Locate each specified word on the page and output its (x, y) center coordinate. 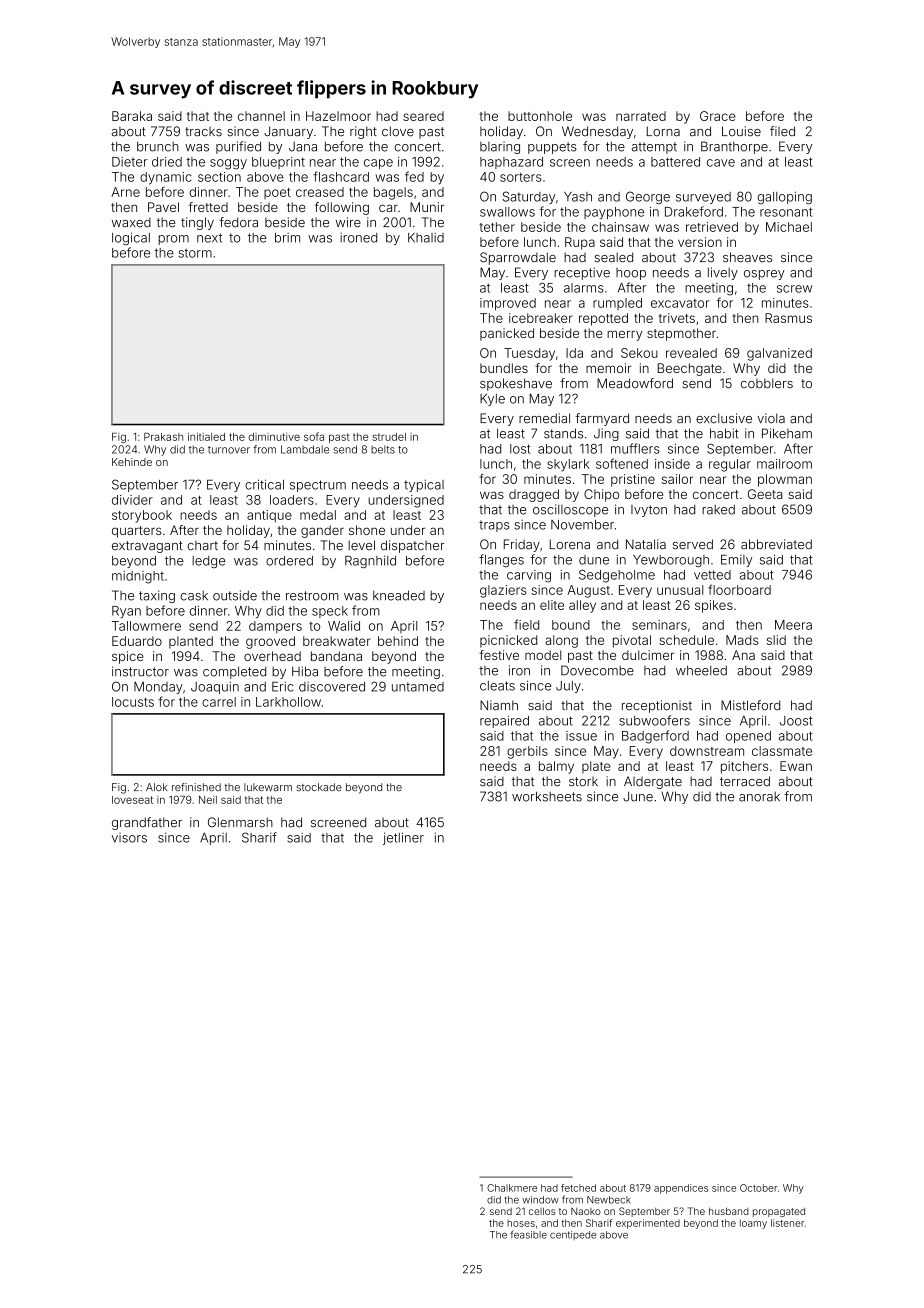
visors (129, 838)
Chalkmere (512, 1188)
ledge (208, 562)
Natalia (646, 544)
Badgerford (655, 737)
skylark (568, 465)
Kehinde (132, 462)
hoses (521, 1223)
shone (367, 530)
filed (782, 131)
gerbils (527, 752)
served (693, 544)
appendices (681, 1189)
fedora (238, 222)
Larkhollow (288, 702)
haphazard (511, 163)
